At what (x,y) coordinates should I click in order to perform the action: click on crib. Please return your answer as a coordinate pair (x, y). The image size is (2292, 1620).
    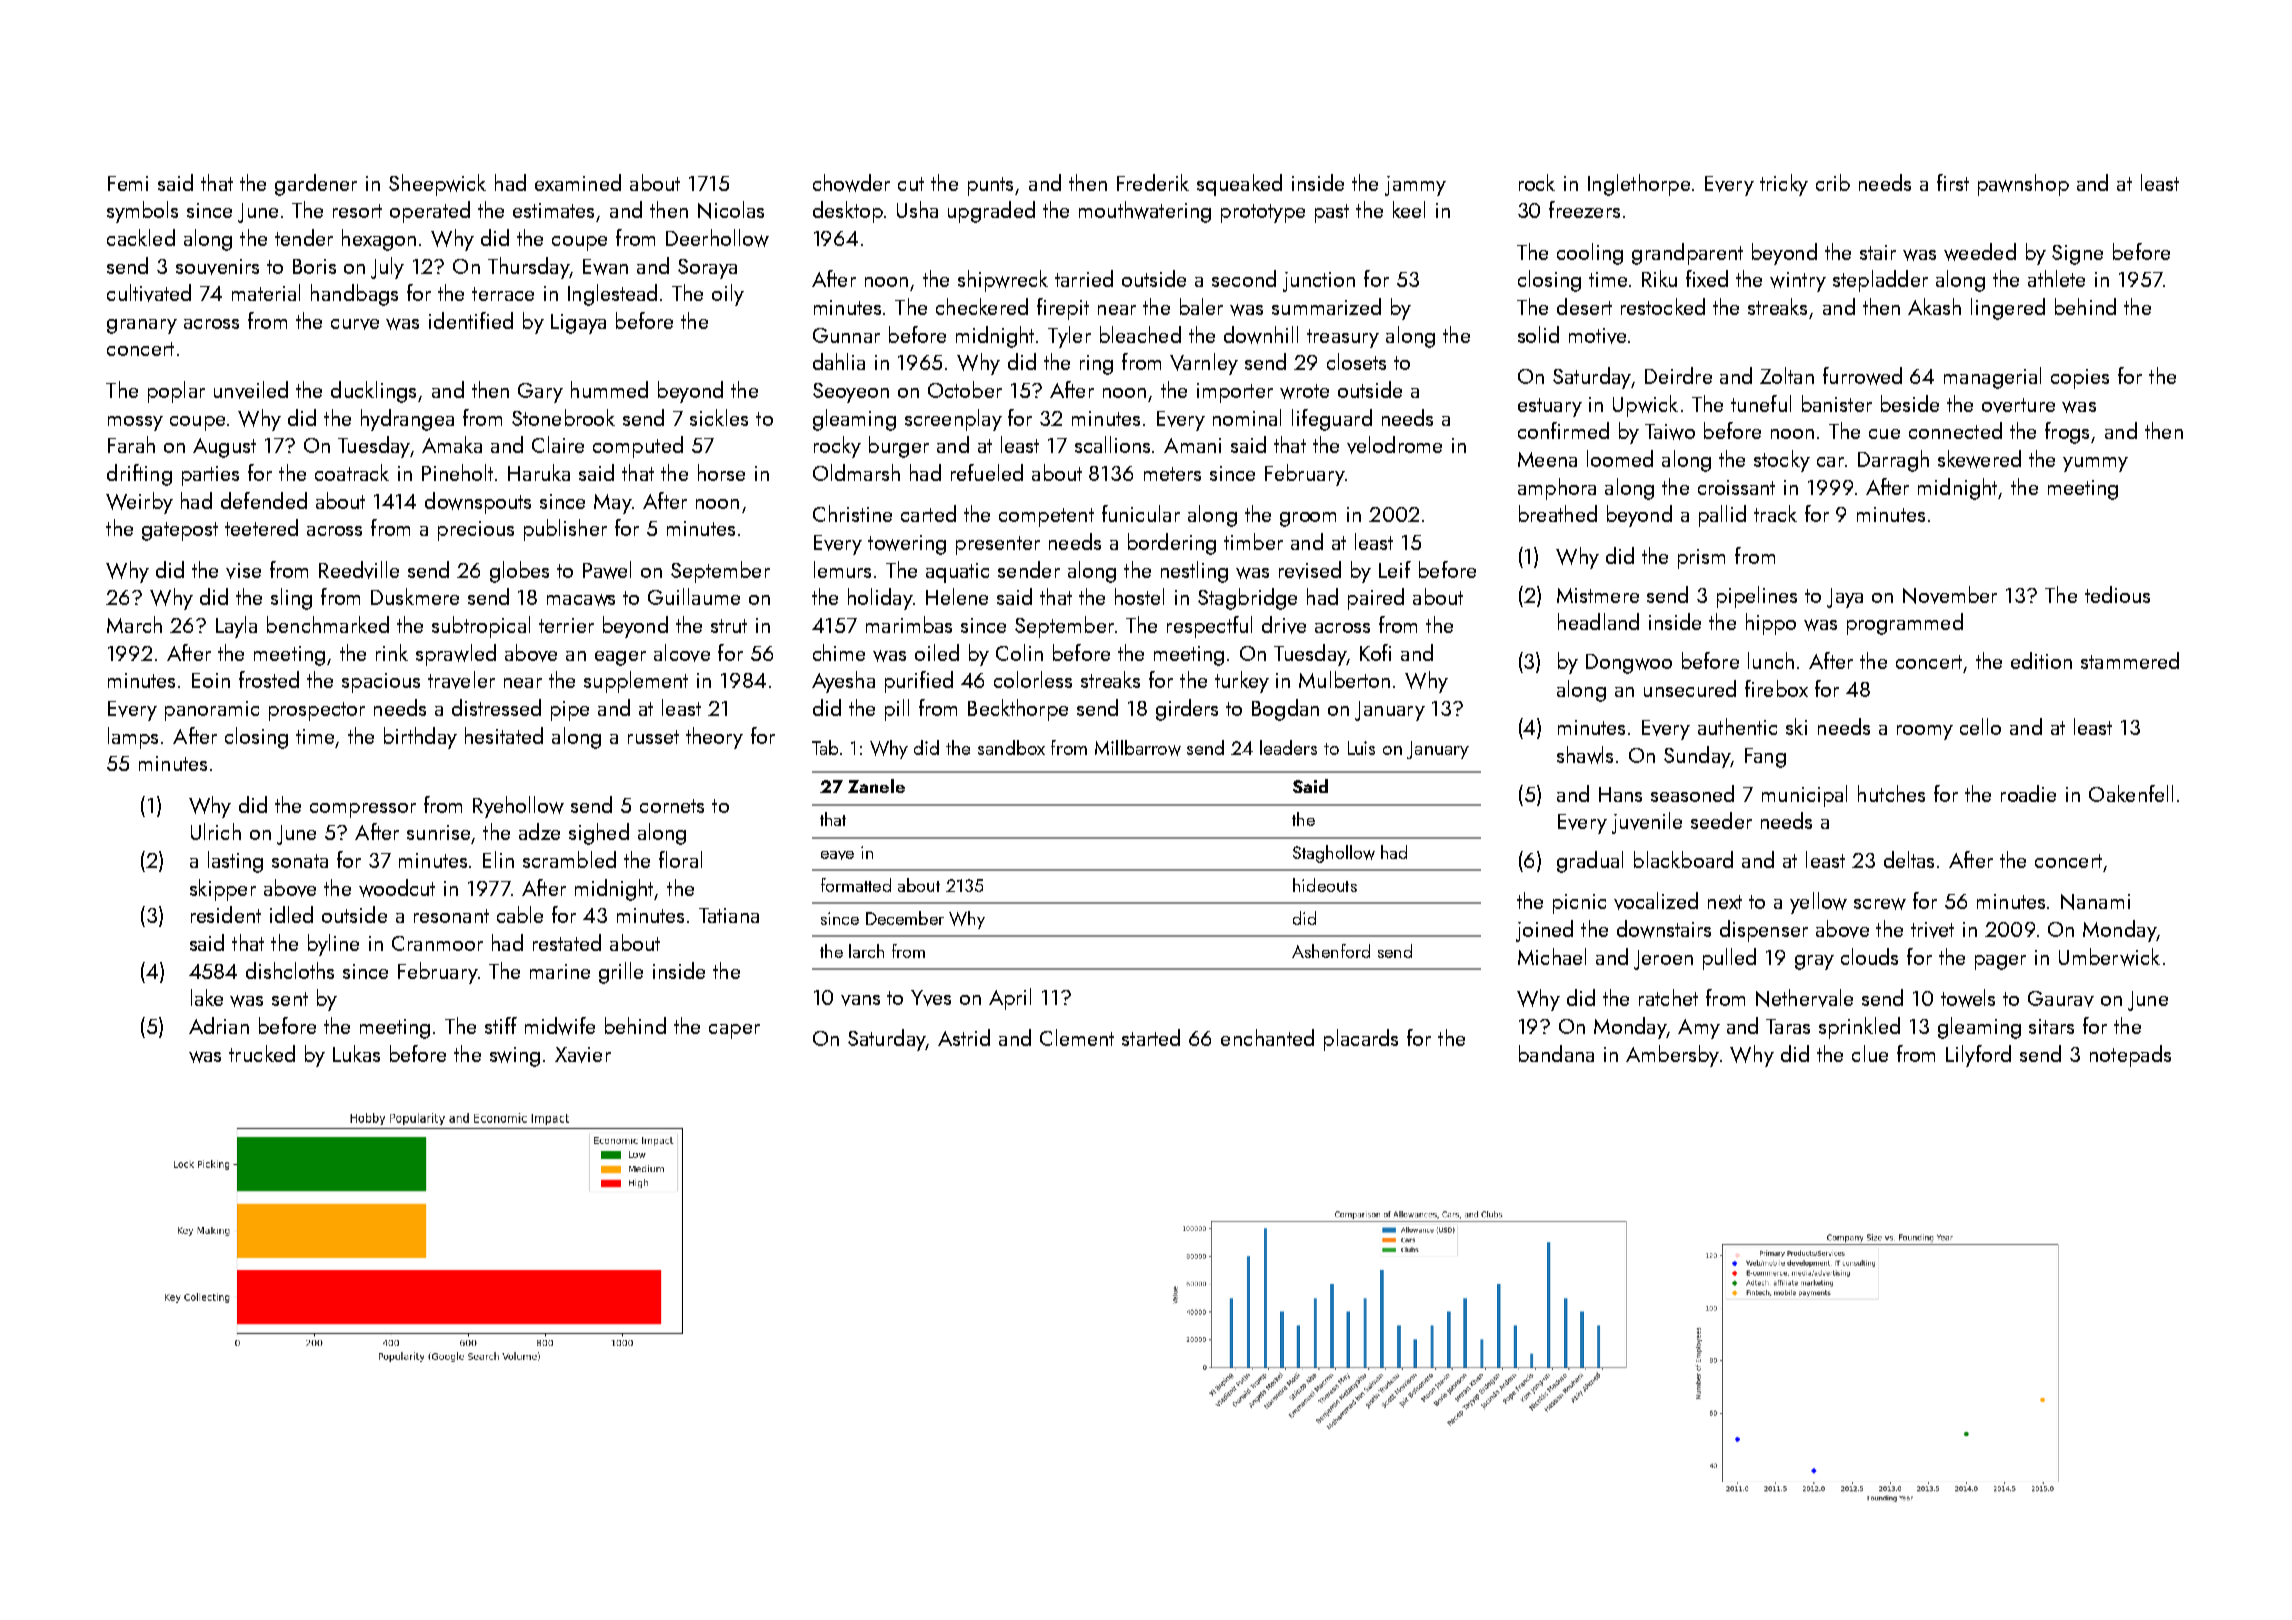
    Looking at the image, I should click on (1833, 182).
